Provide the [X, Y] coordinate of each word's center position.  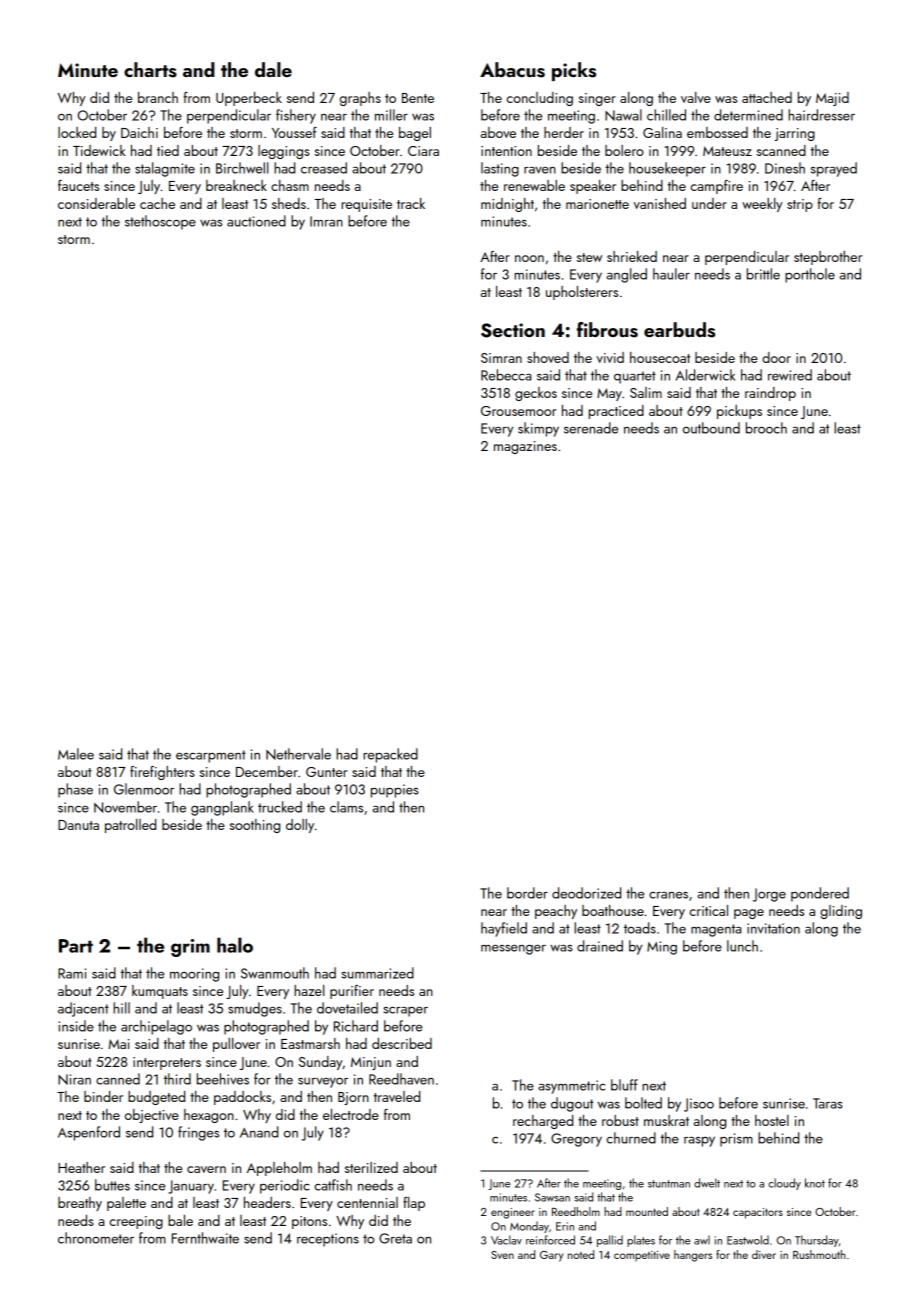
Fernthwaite [205, 1238]
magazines [525, 447]
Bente [418, 98]
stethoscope [160, 222]
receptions [328, 1240]
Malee [76, 754]
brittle [763, 274]
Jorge [769, 895]
